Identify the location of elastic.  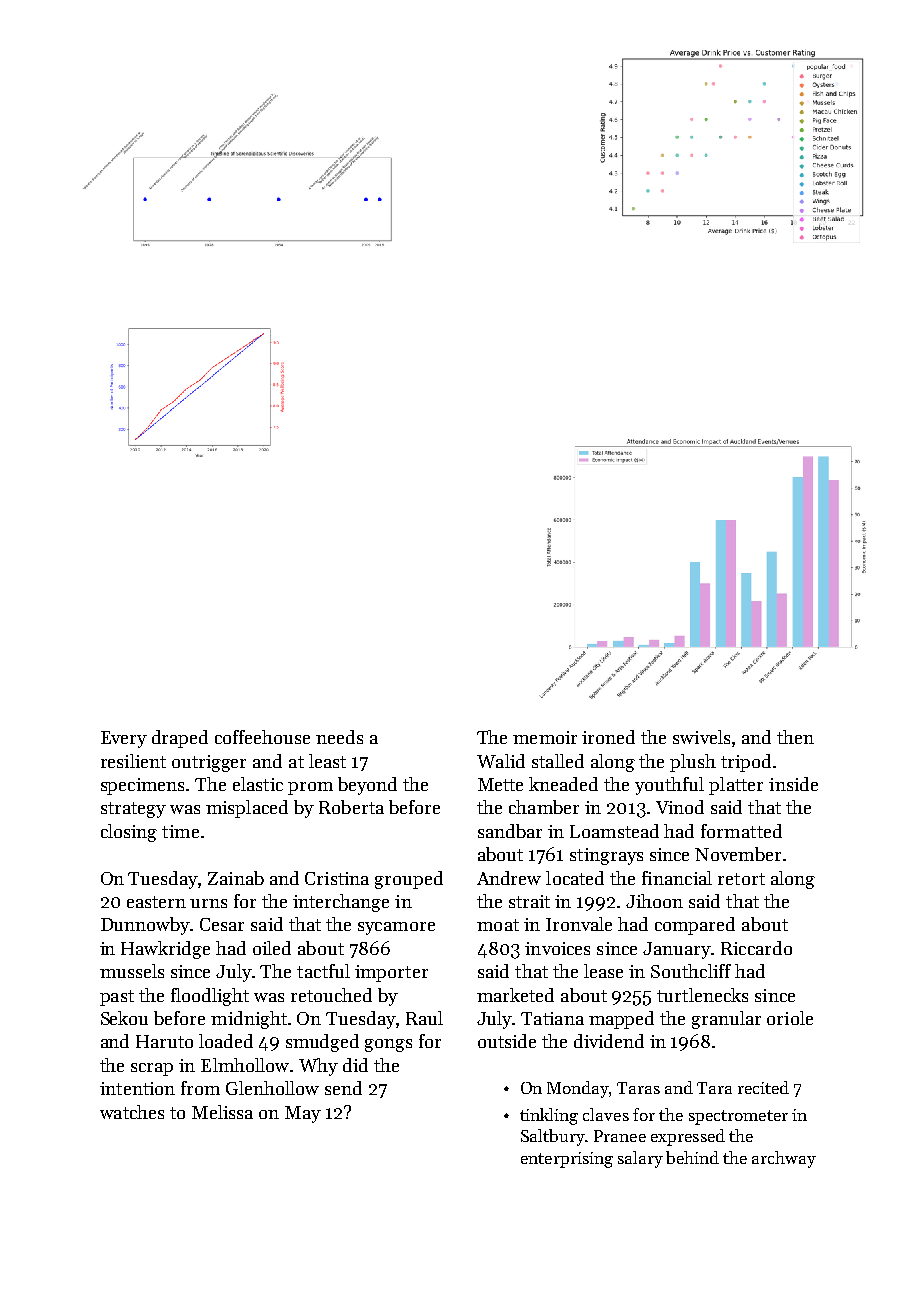
(258, 784).
